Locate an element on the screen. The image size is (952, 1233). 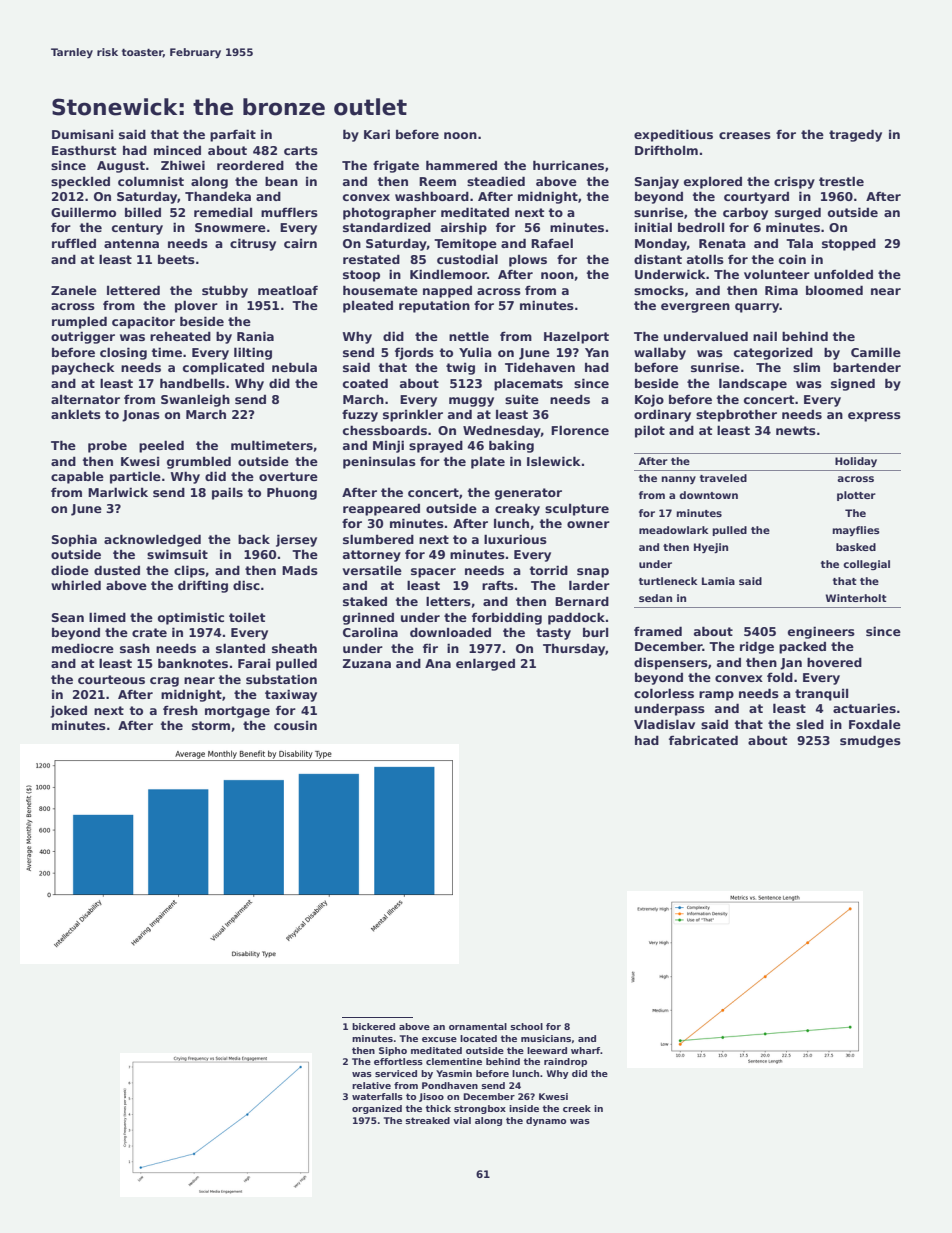
excuse is located at coordinates (439, 1039).
